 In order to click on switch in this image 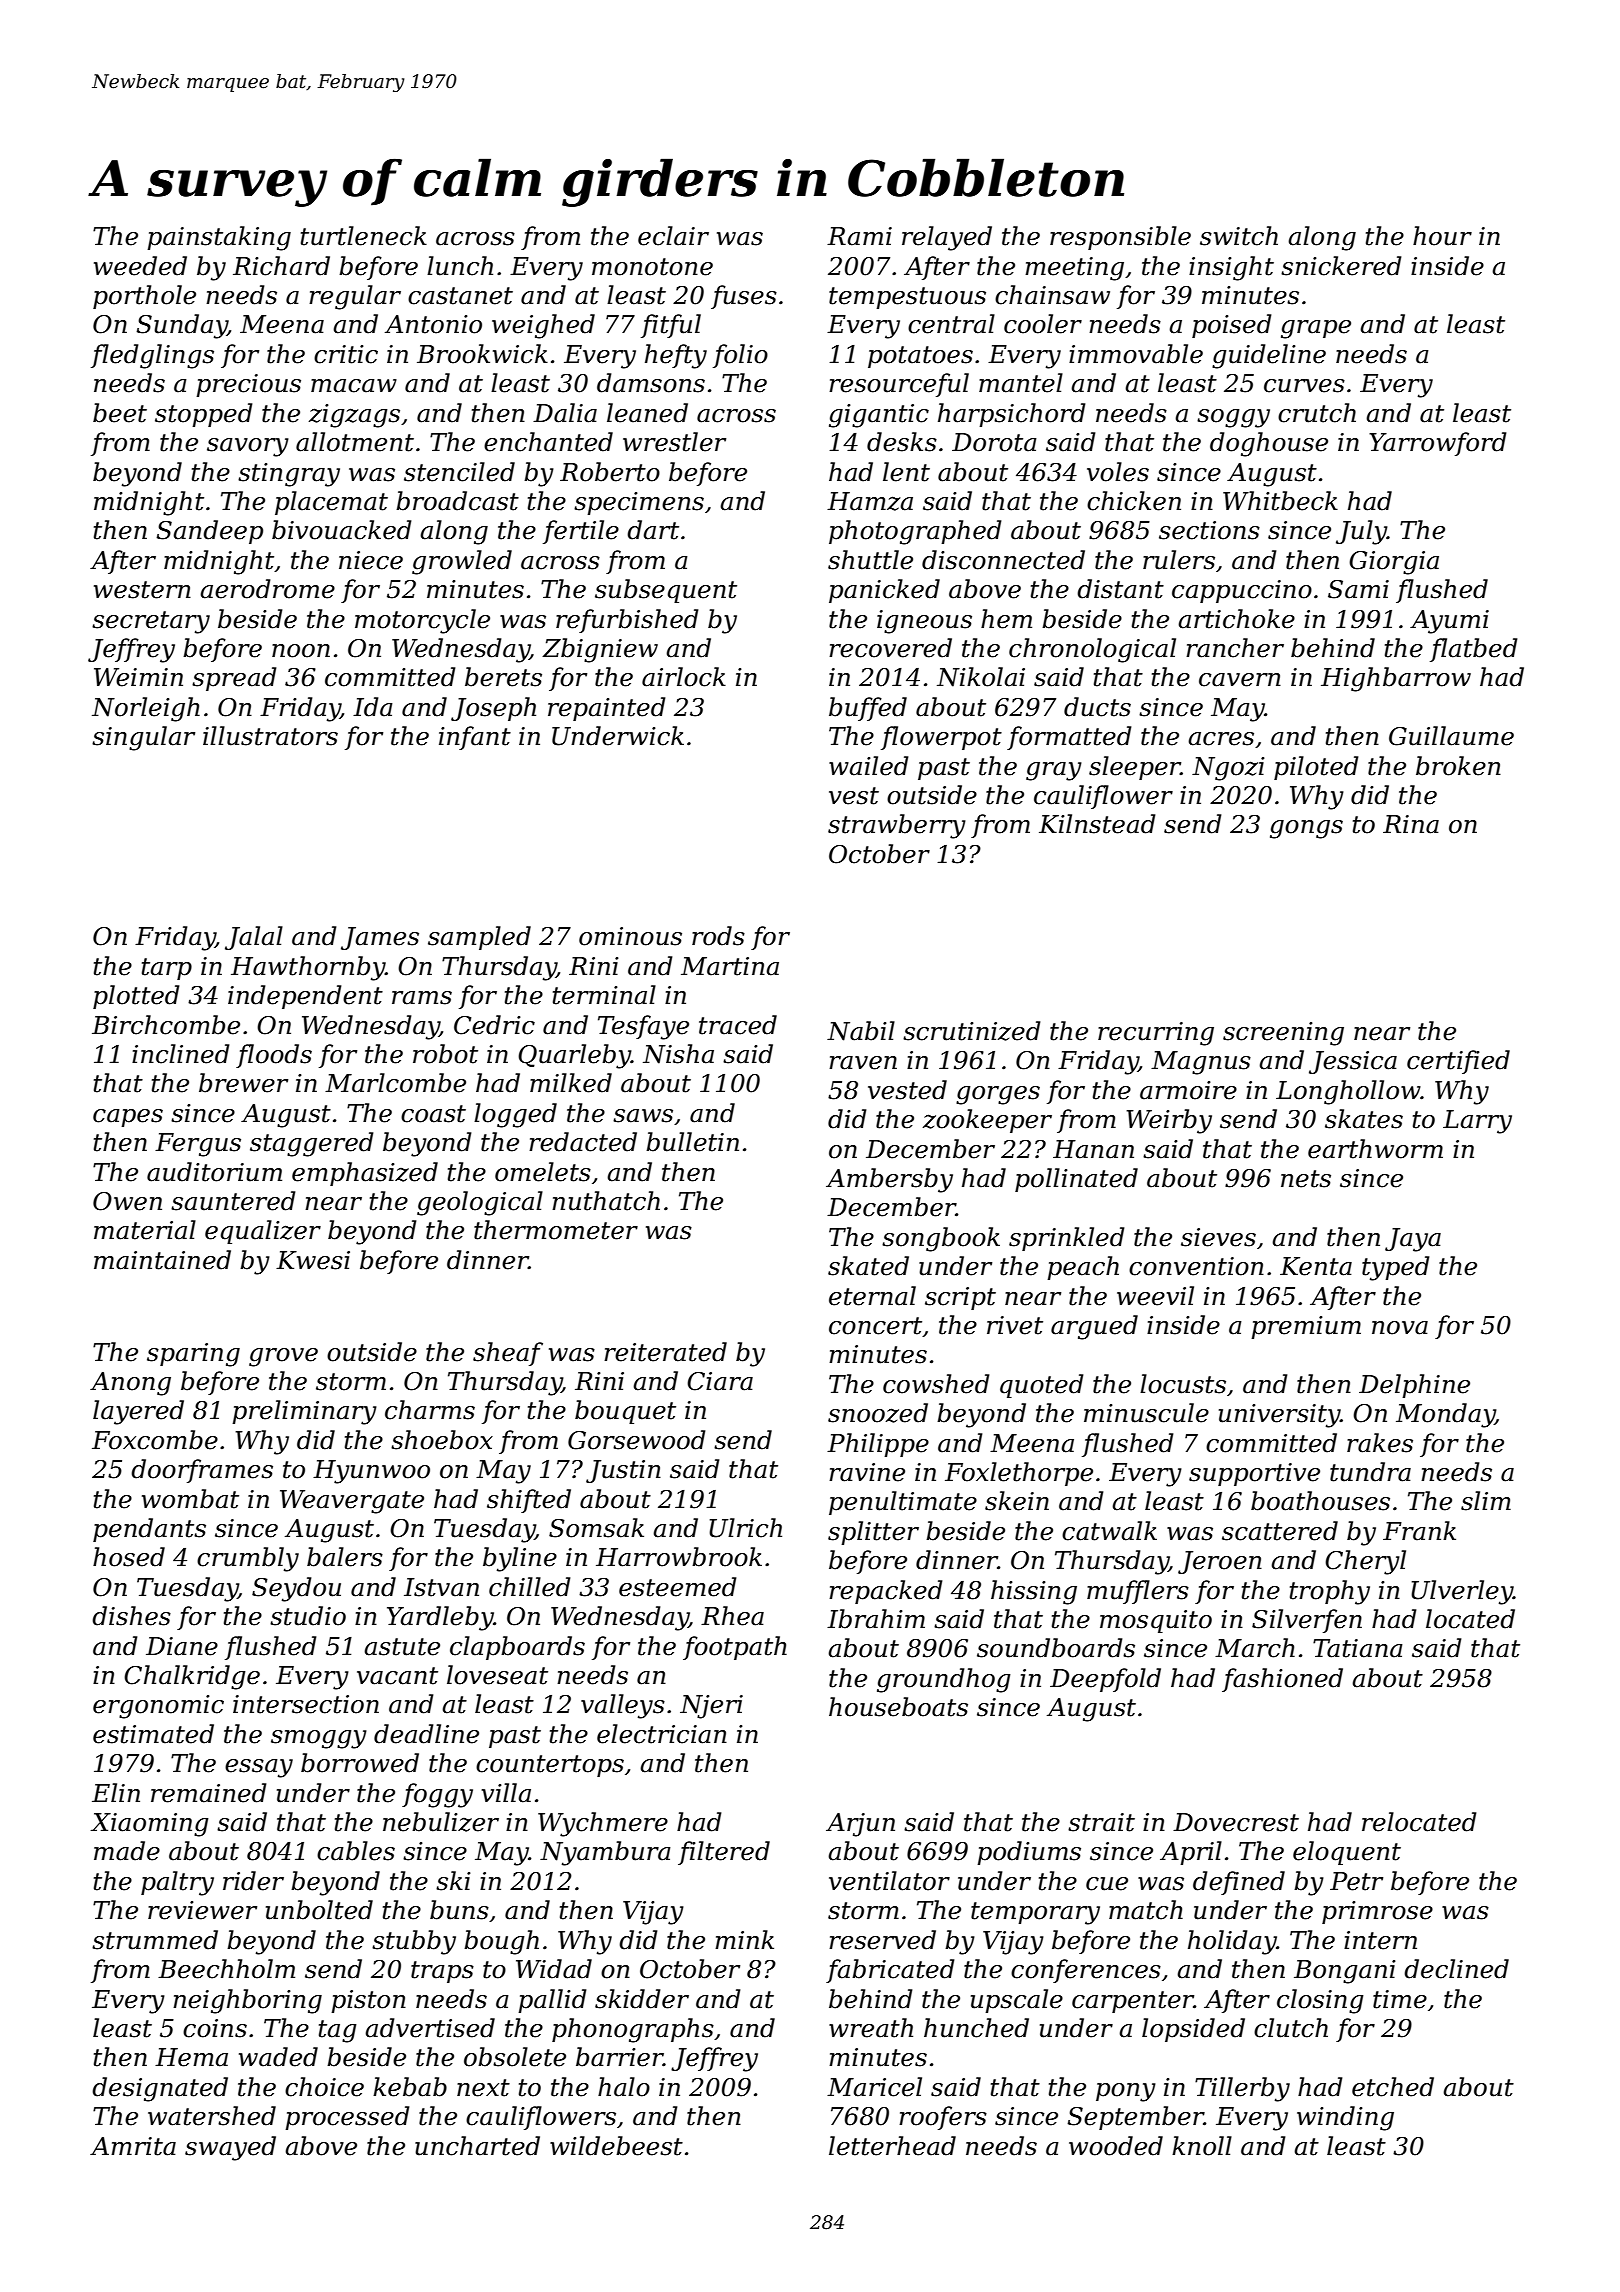, I will do `click(1239, 236)`.
